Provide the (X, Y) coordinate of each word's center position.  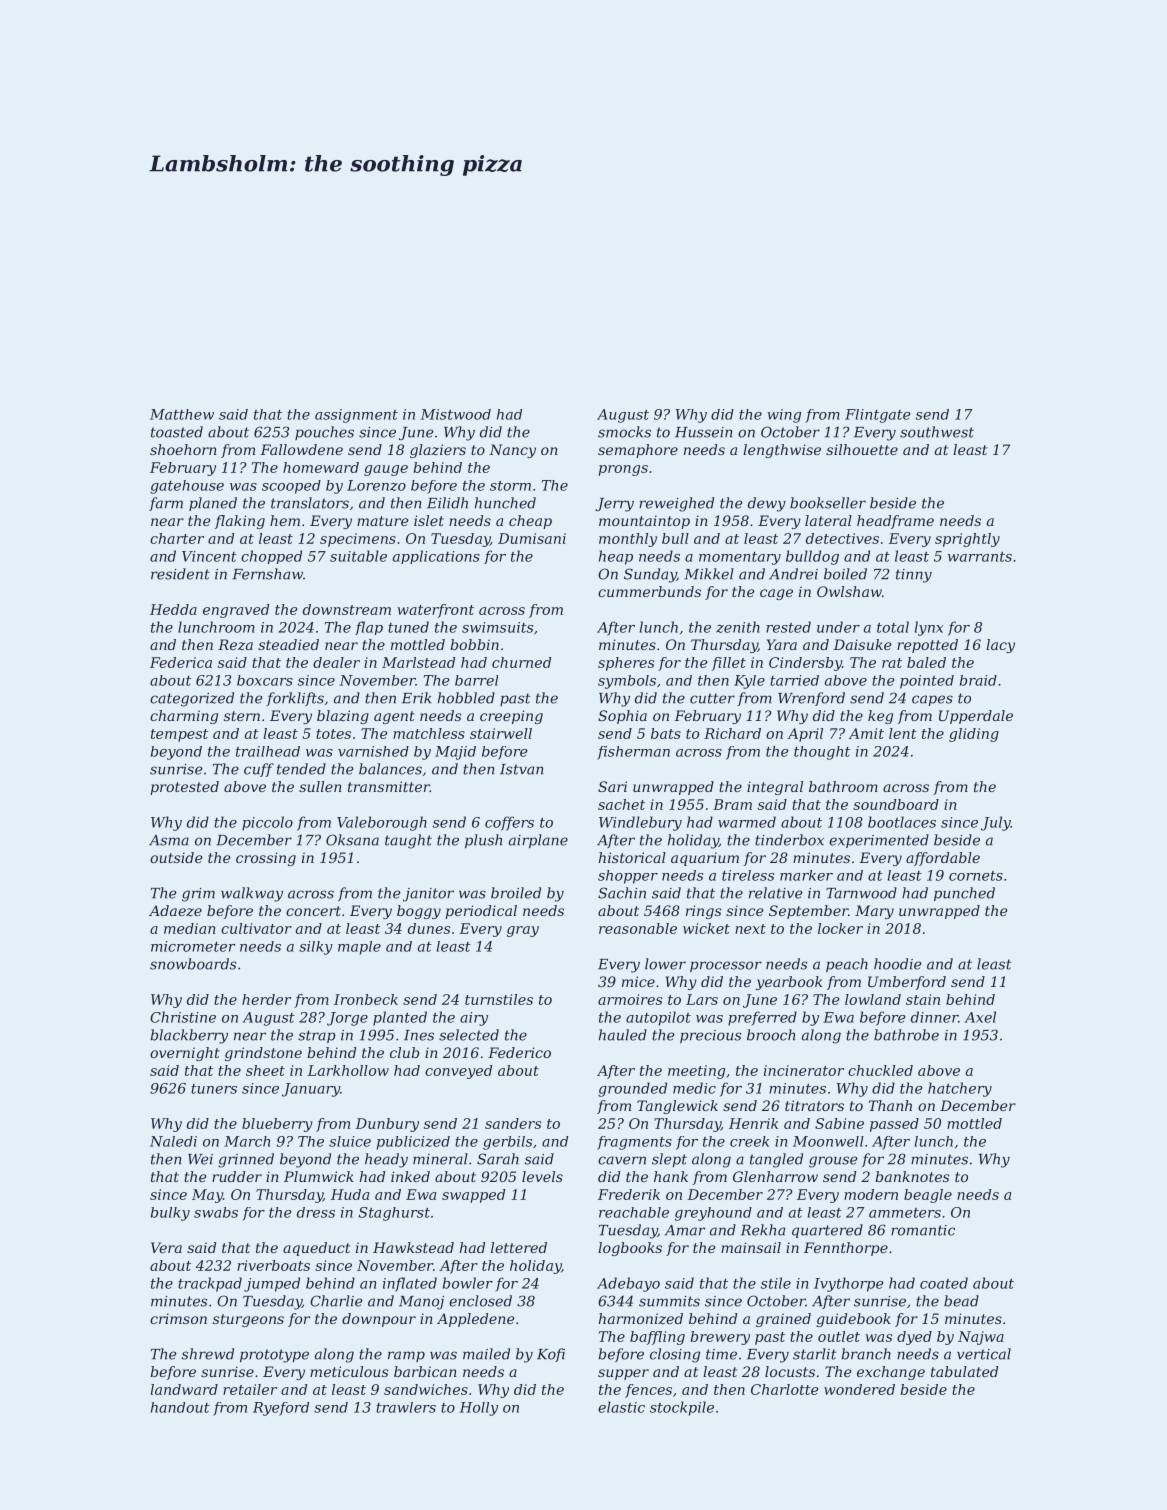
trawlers (406, 1407)
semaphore (638, 451)
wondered (859, 1389)
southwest (937, 432)
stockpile (682, 1408)
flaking (240, 522)
